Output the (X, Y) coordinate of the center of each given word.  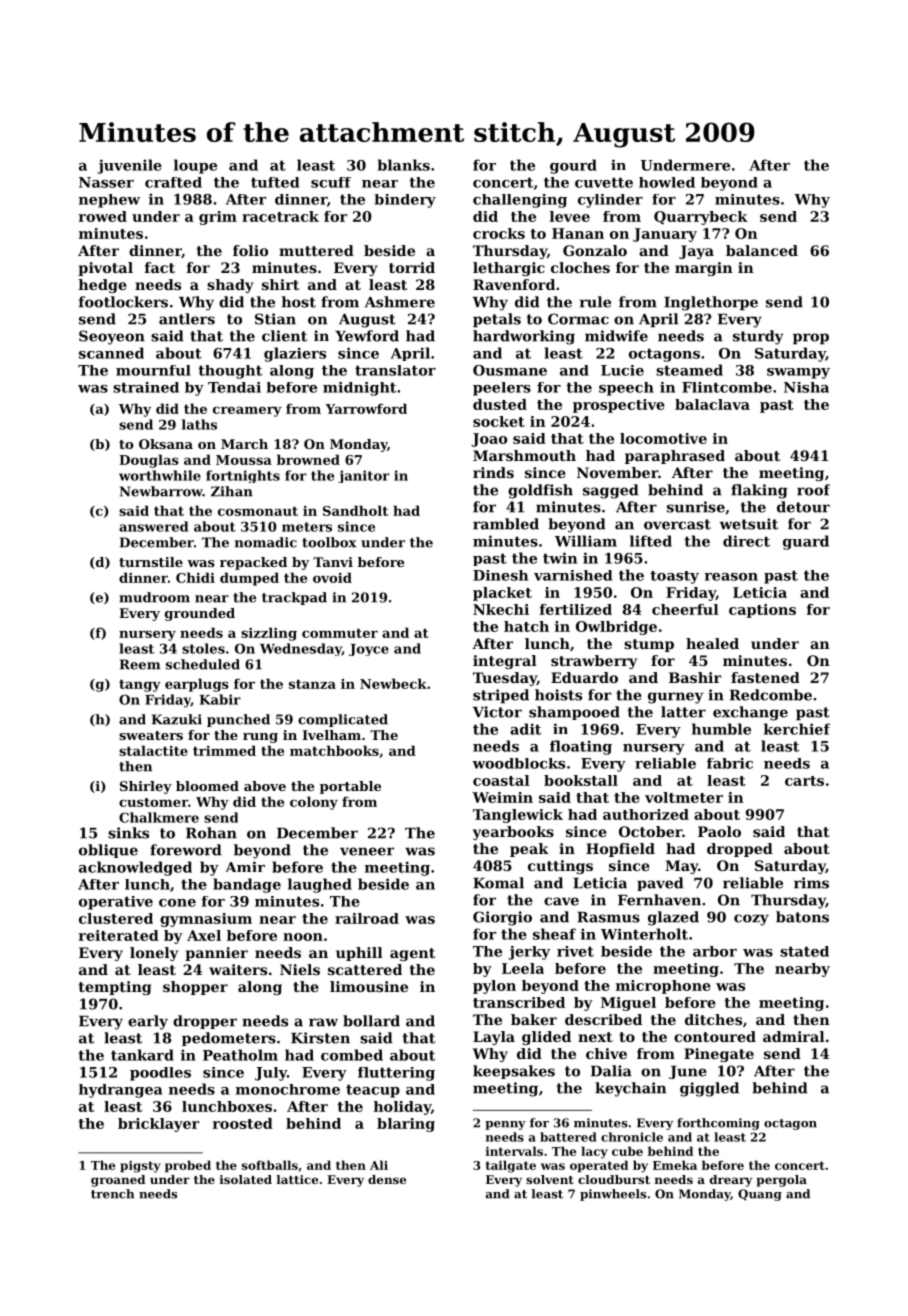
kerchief (797, 729)
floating (581, 747)
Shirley (146, 787)
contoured (715, 1036)
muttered (316, 250)
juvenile (129, 166)
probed (188, 1166)
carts (804, 781)
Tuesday (505, 679)
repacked (253, 563)
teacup (373, 1091)
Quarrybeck (701, 218)
